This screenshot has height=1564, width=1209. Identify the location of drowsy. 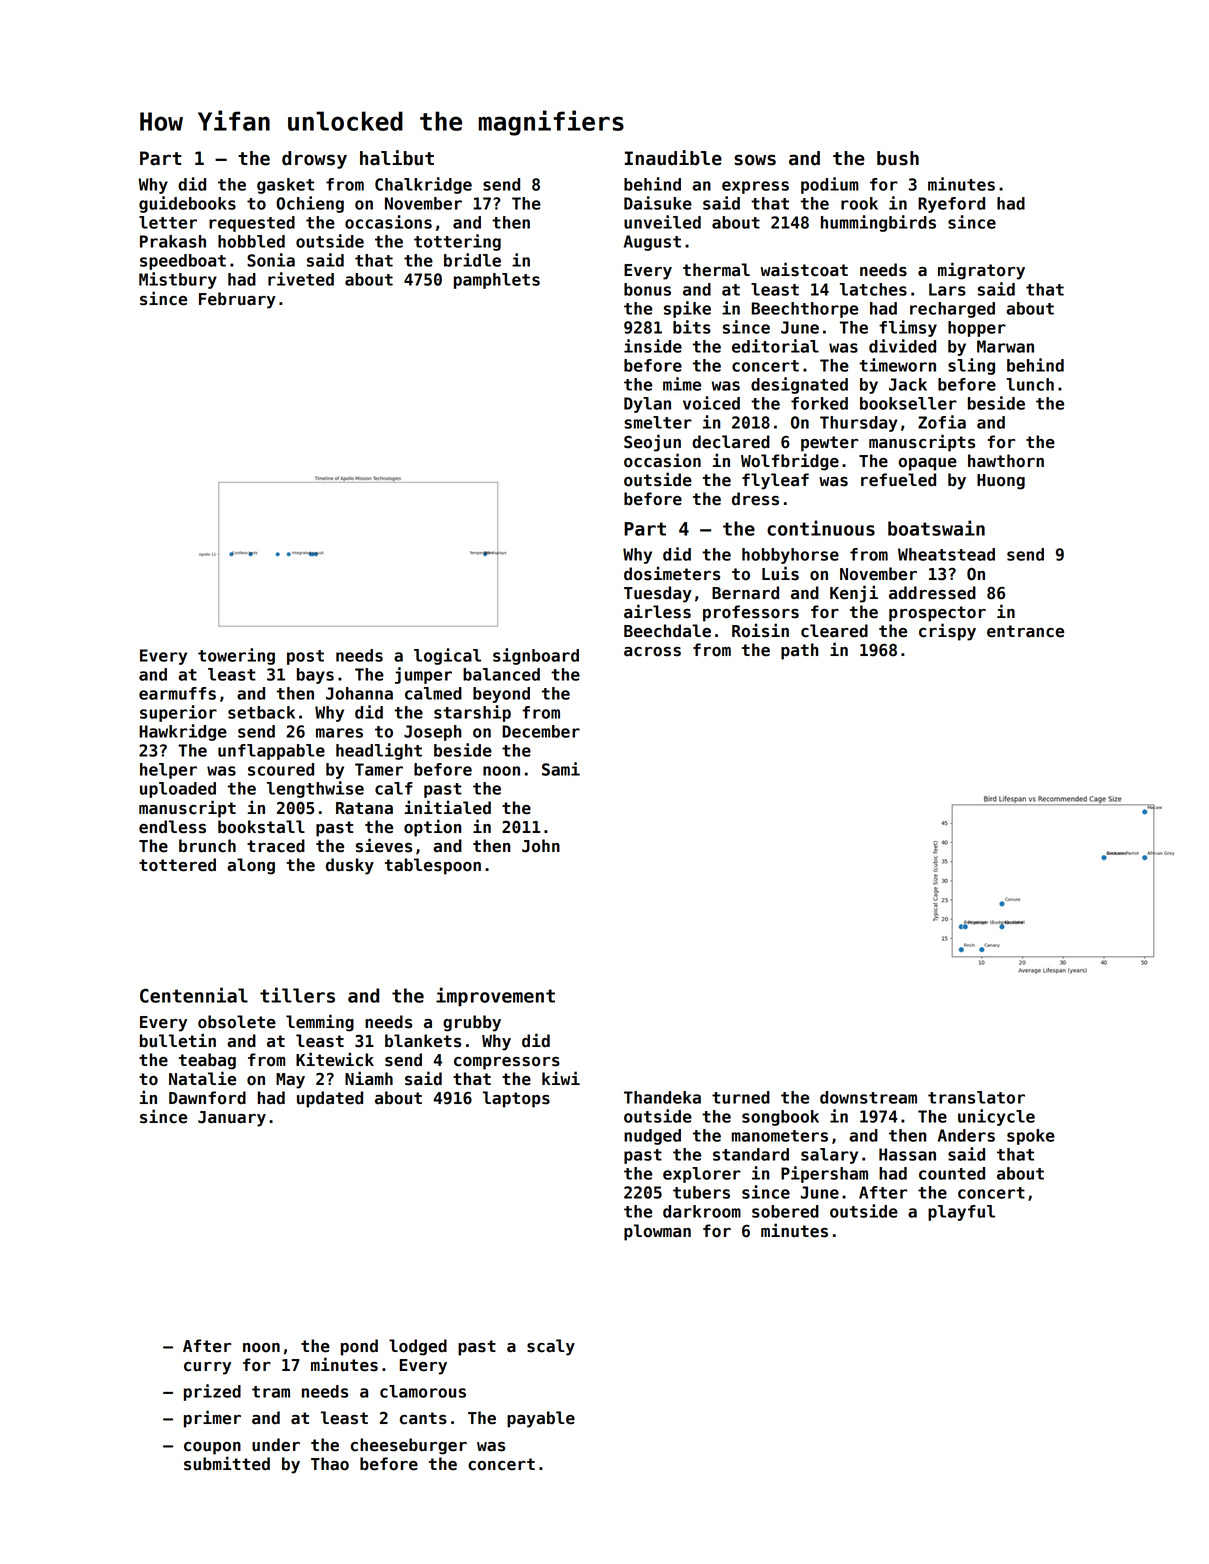
(314, 160).
